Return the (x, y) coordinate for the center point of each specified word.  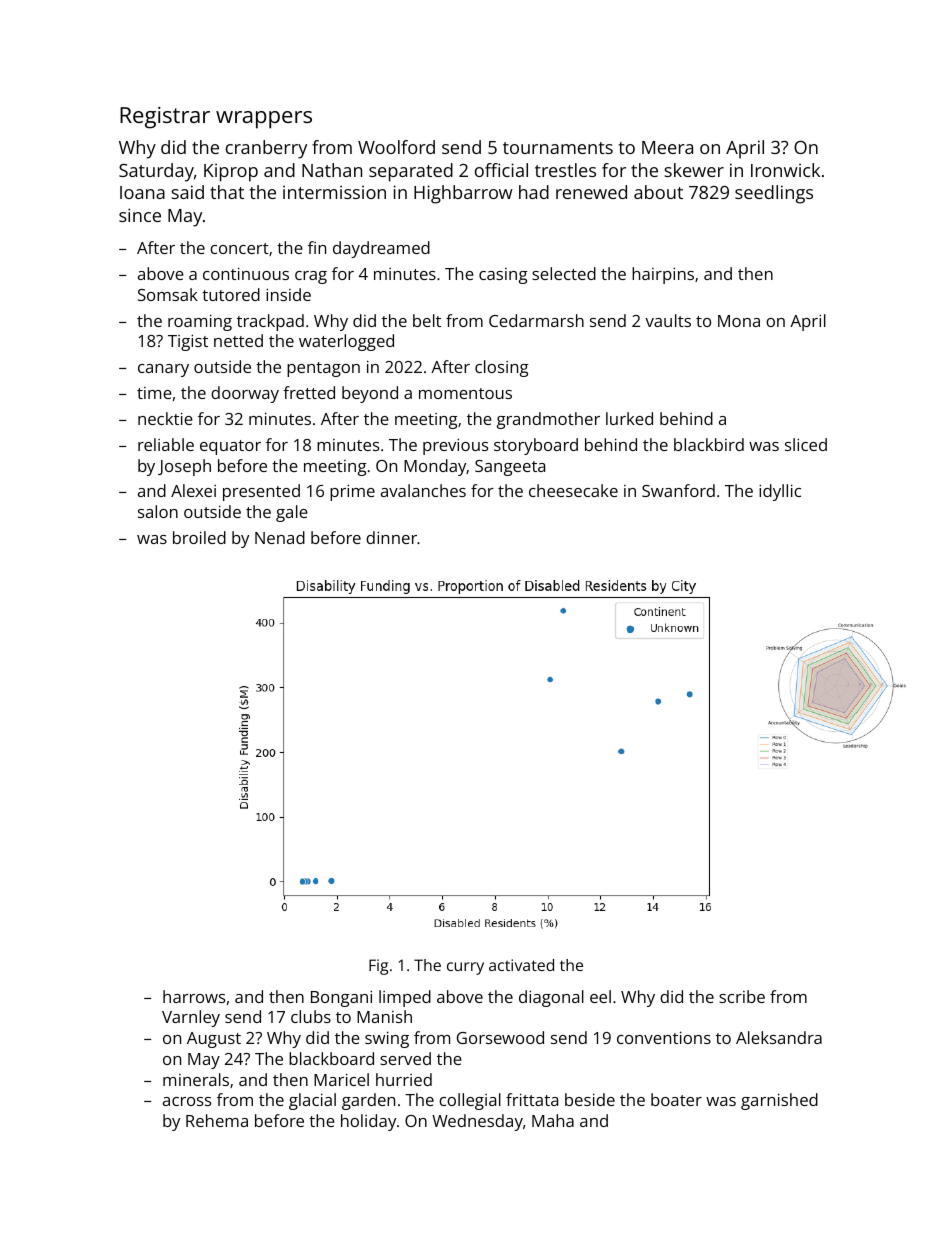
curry (465, 968)
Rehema (217, 1120)
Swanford (678, 490)
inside (288, 294)
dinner (391, 537)
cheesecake (573, 490)
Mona (739, 321)
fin (317, 247)
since (140, 215)
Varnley (191, 1018)
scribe (742, 996)
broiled (199, 537)
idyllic (780, 492)
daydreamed (381, 249)
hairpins (663, 275)
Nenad (280, 537)
